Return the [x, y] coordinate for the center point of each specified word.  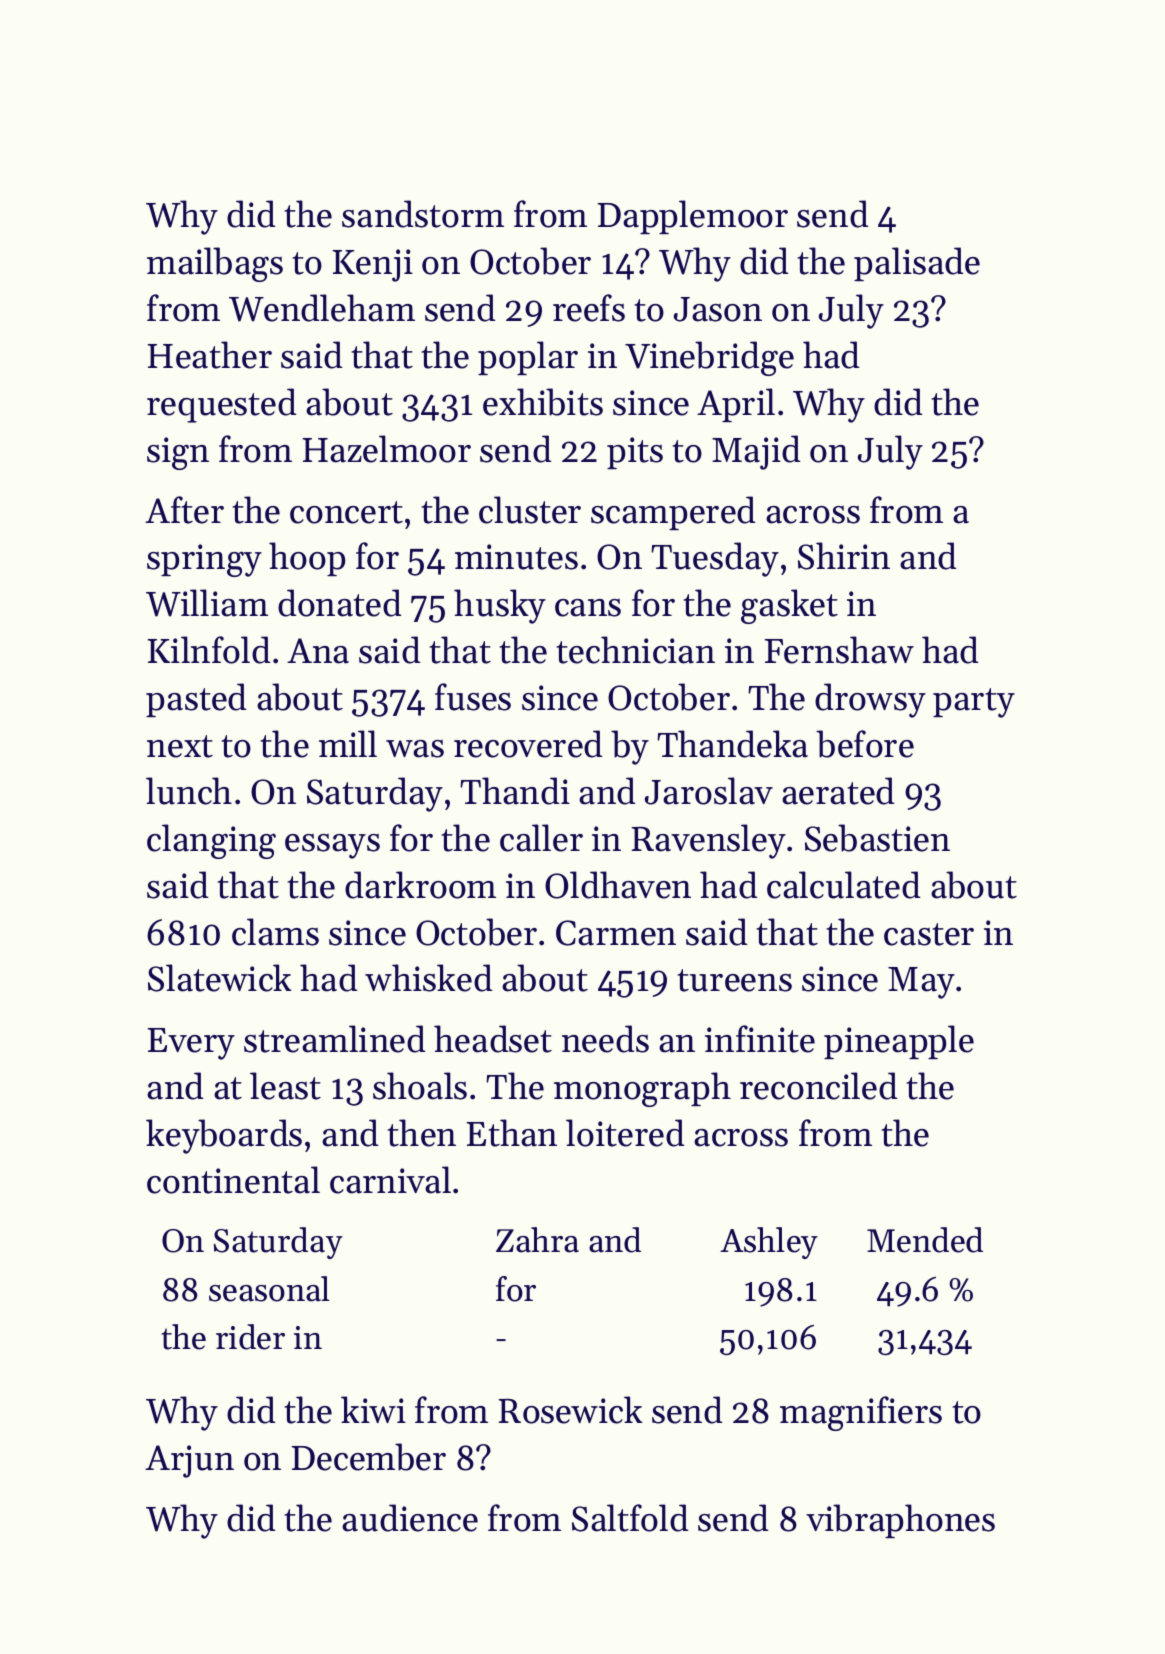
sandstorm [423, 214]
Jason [718, 309]
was [415, 749]
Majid [756, 452]
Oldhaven [618, 885]
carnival [390, 1180]
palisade [917, 264]
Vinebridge [709, 358]
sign [178, 453]
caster [929, 934]
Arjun [189, 1461]
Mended [925, 1240]
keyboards [224, 1136]
